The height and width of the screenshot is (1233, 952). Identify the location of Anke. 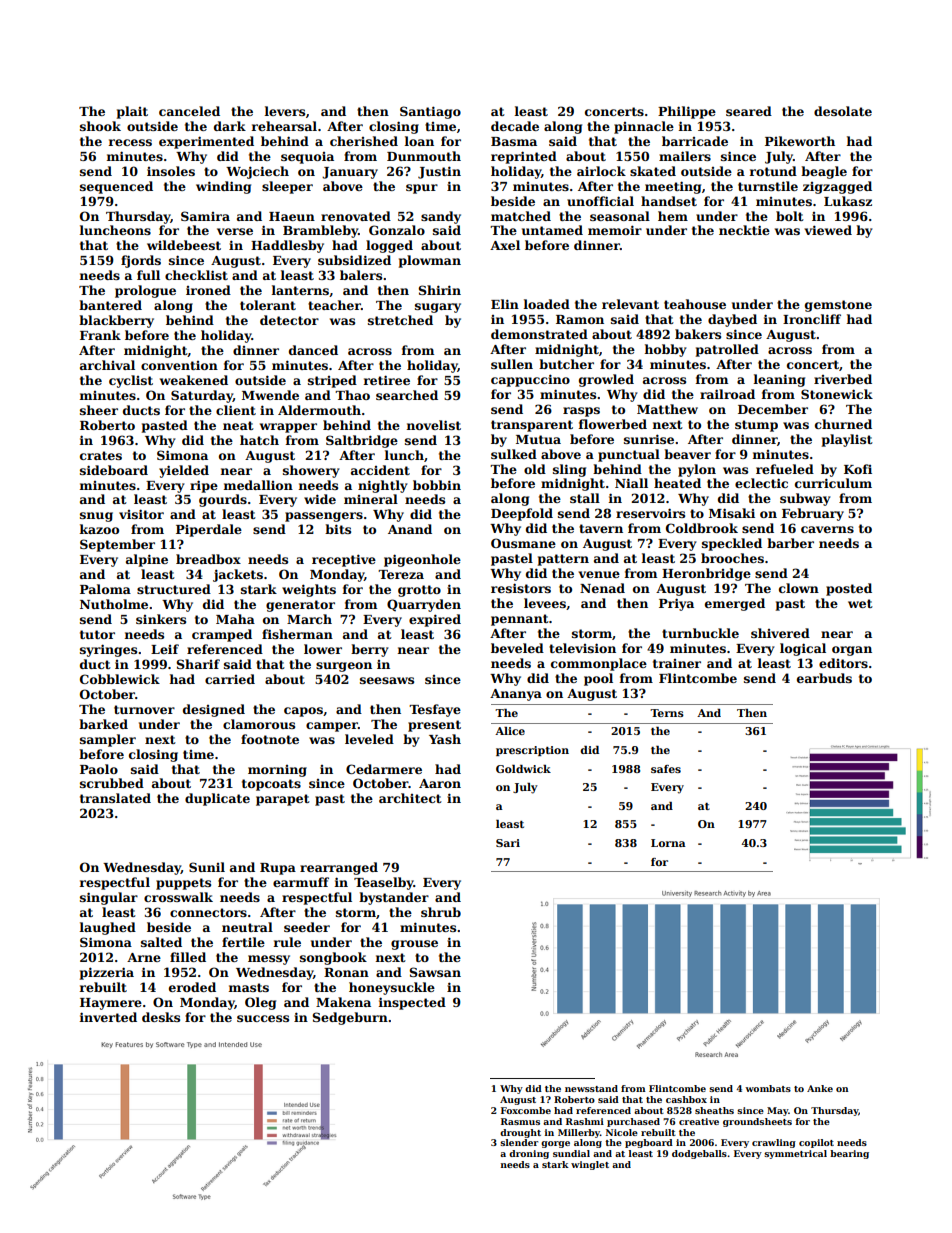
(820, 1088).
